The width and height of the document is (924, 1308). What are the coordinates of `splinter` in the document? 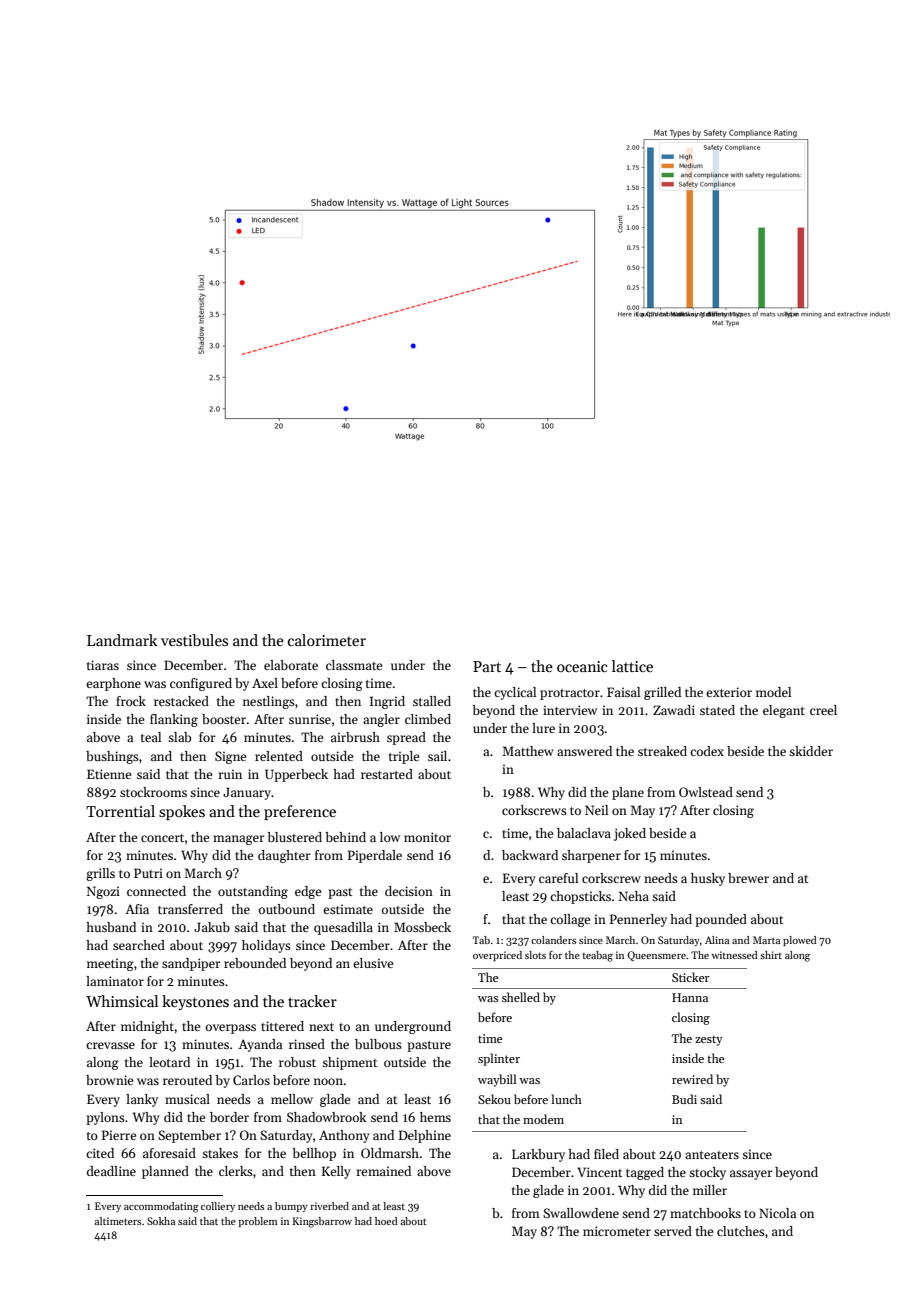 It's located at (499, 1059).
